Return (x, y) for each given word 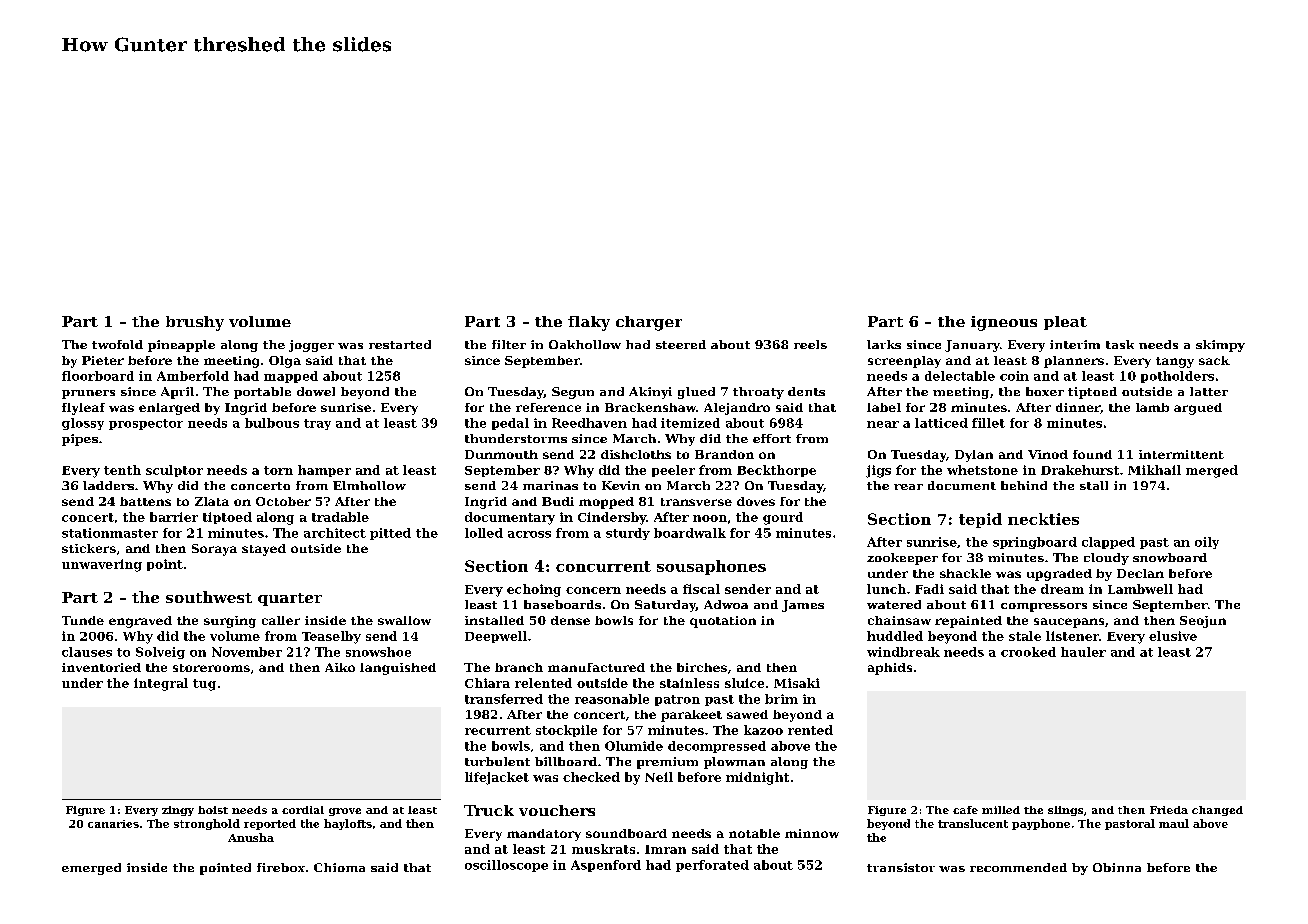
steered (681, 344)
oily (1207, 543)
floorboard (98, 376)
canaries (113, 824)
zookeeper (902, 559)
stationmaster (110, 533)
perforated (712, 866)
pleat (1065, 323)
